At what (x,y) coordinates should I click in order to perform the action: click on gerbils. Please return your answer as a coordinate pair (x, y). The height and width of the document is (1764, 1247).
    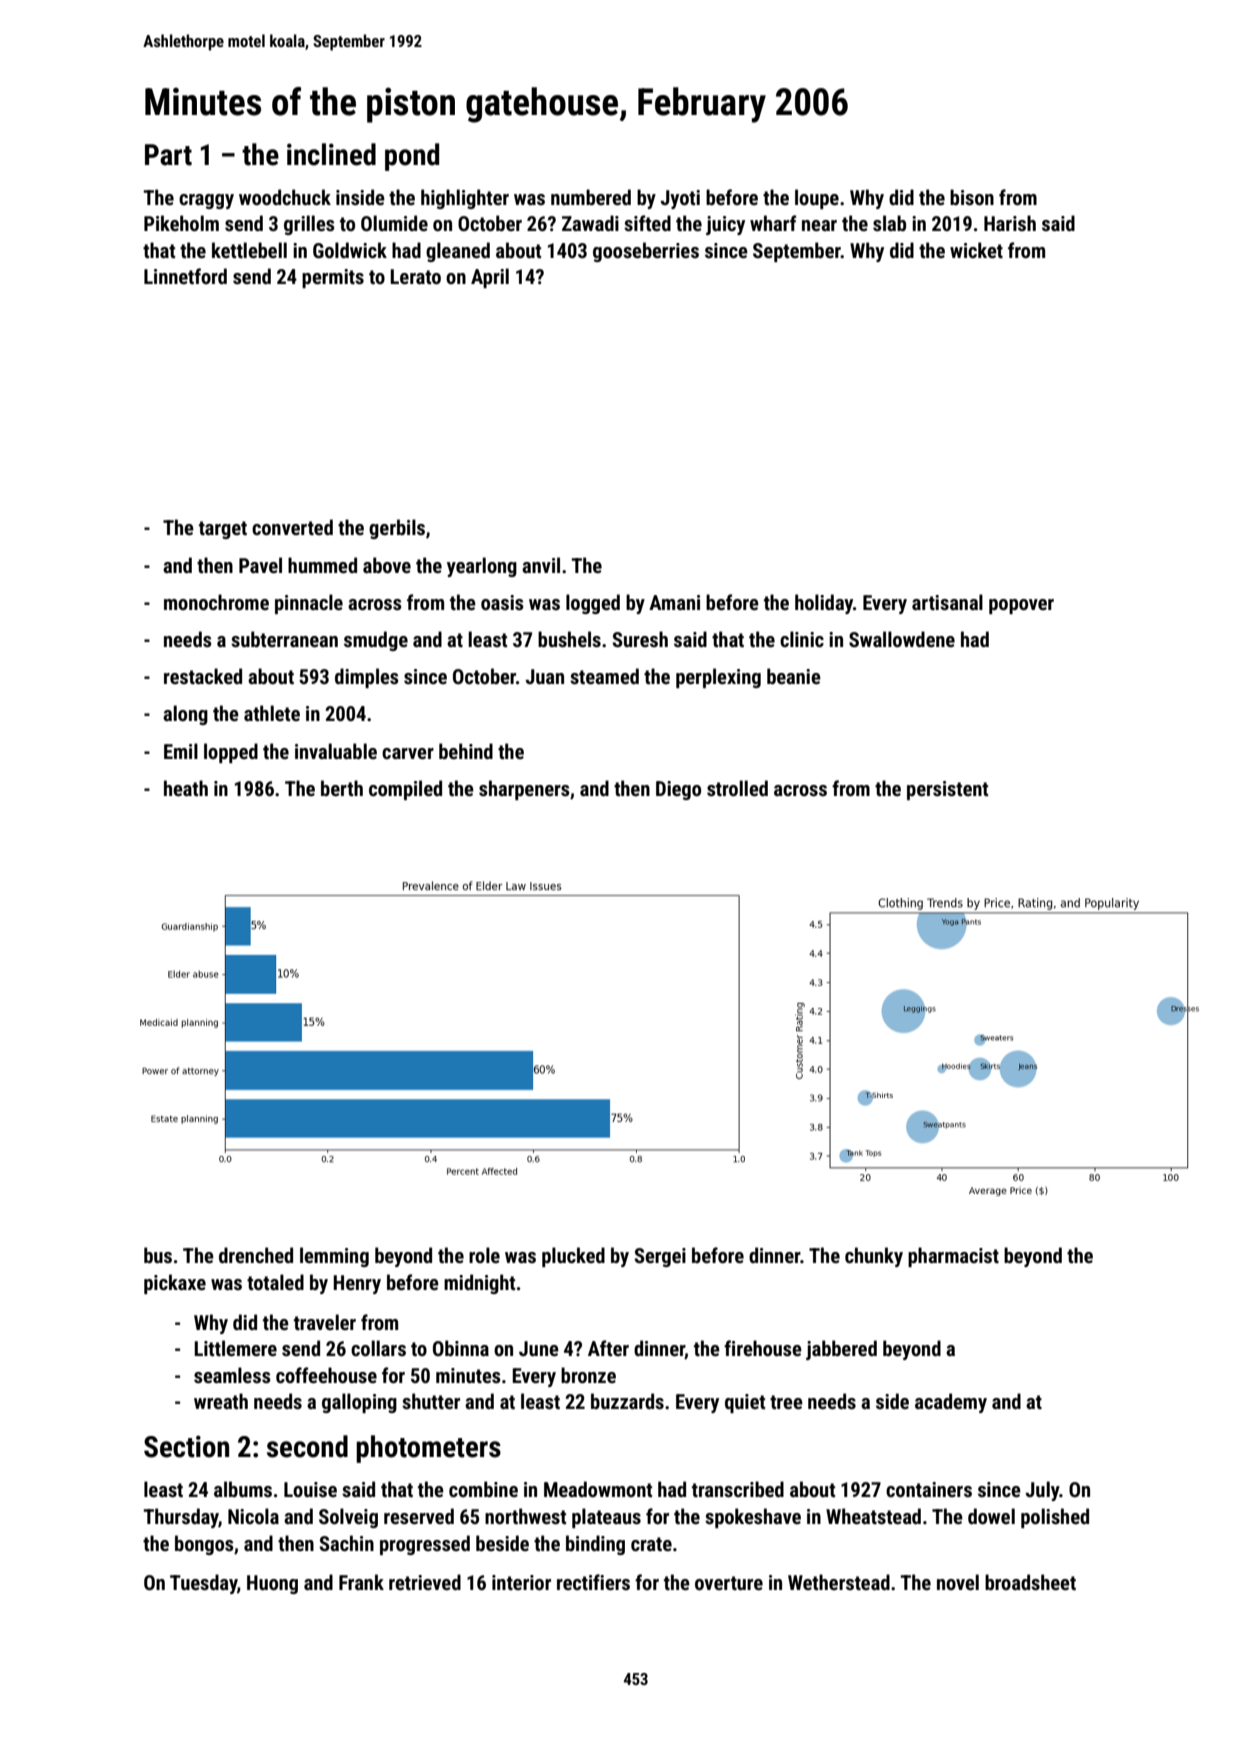
    Looking at the image, I should click on (397, 529).
